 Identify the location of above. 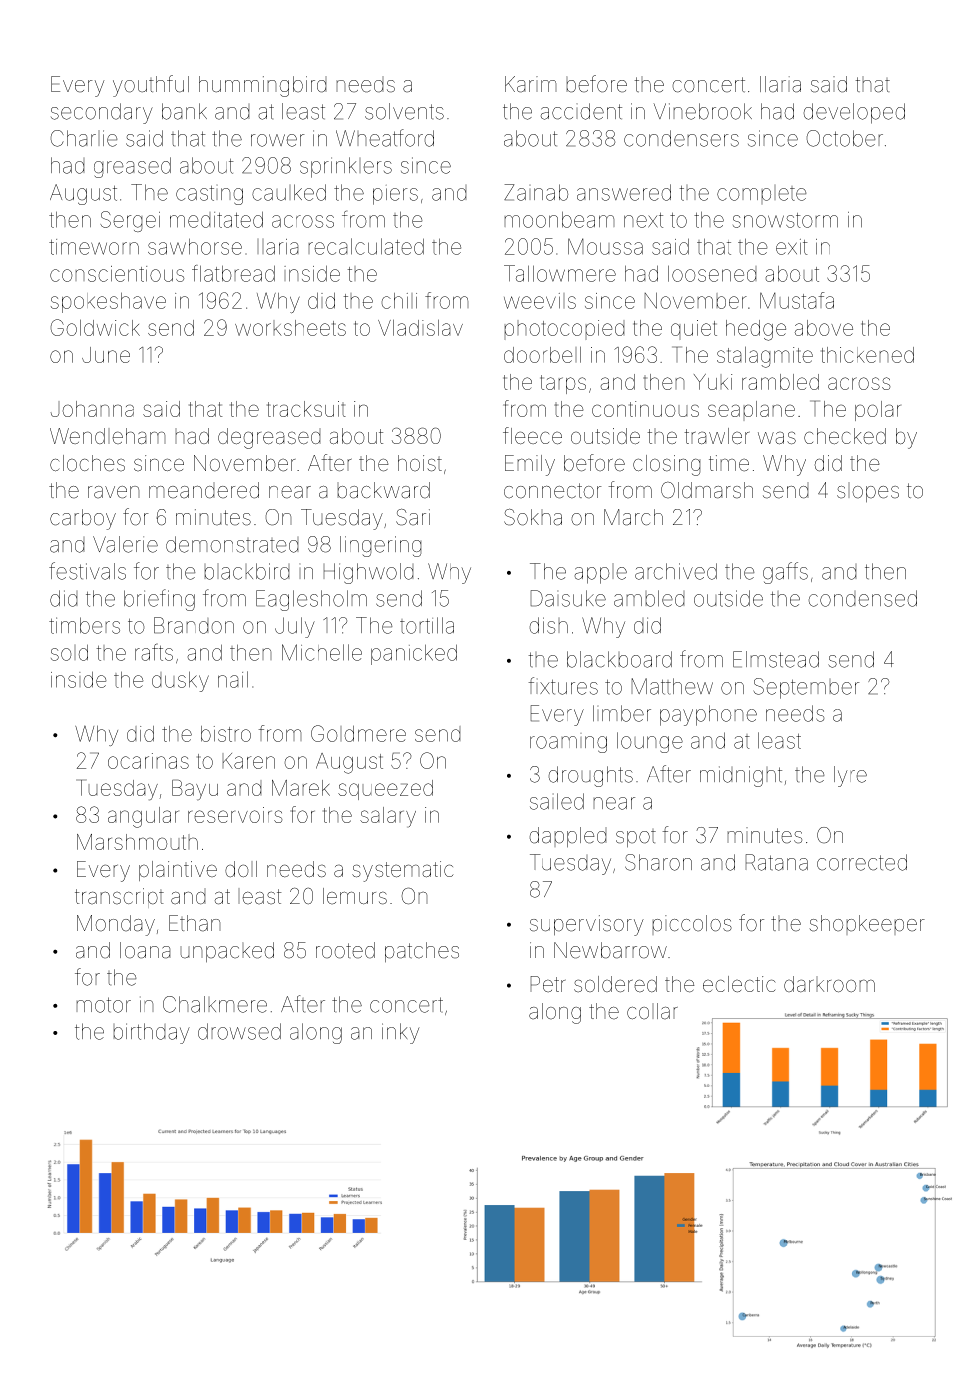
(823, 328).
